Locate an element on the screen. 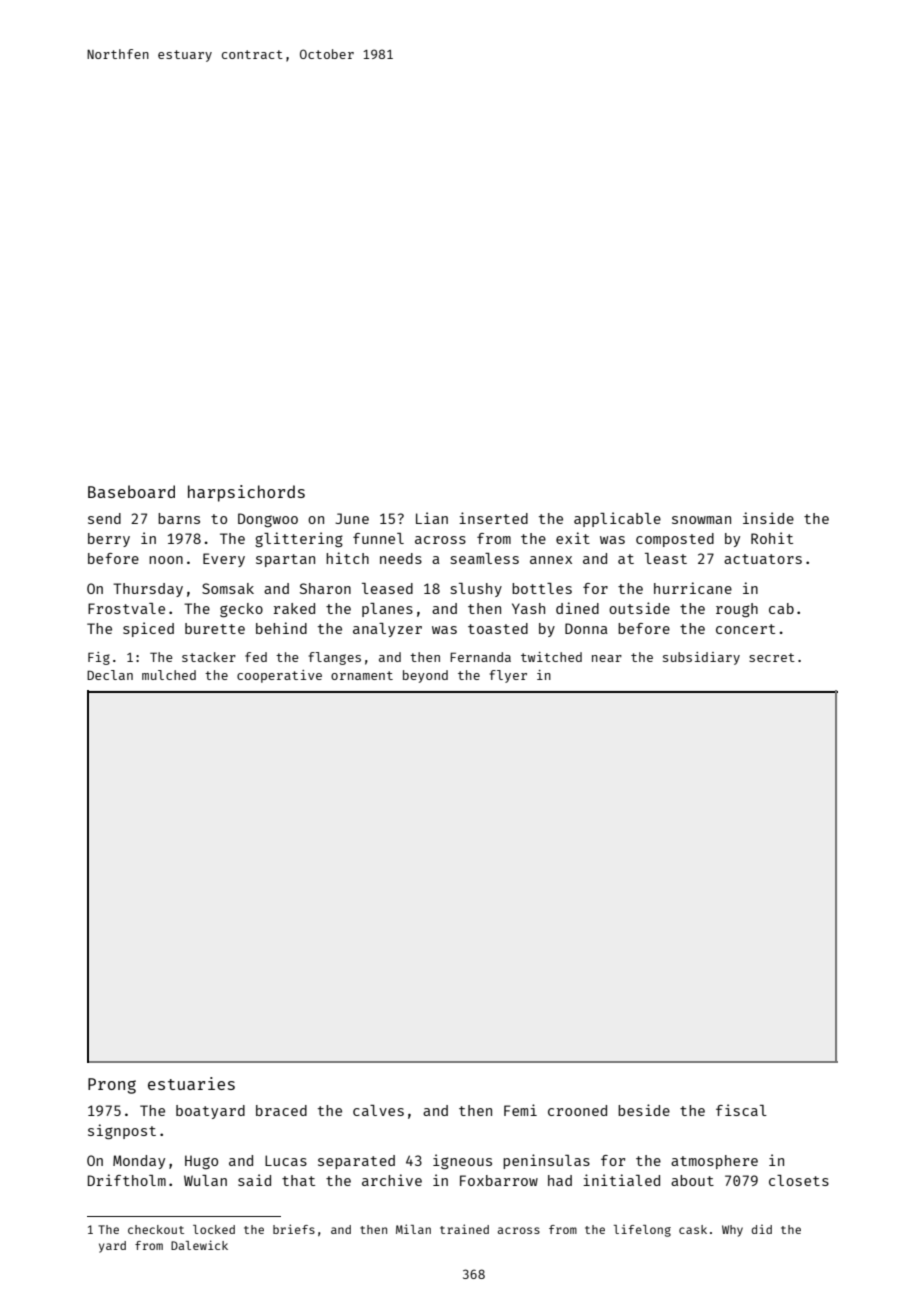  Milan is located at coordinates (413, 1229).
